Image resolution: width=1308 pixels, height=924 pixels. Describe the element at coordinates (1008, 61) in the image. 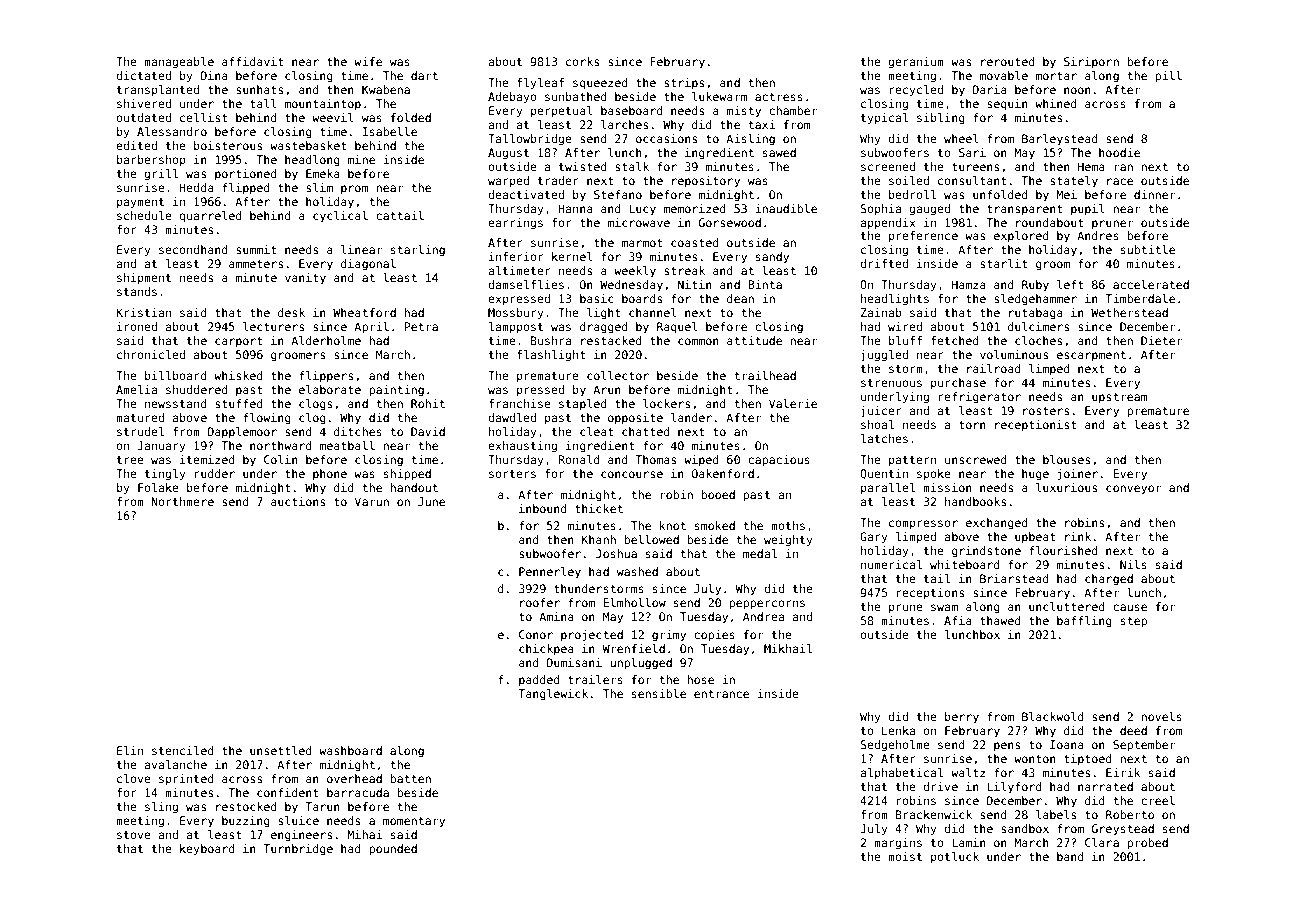

I see `rerouted` at that location.
